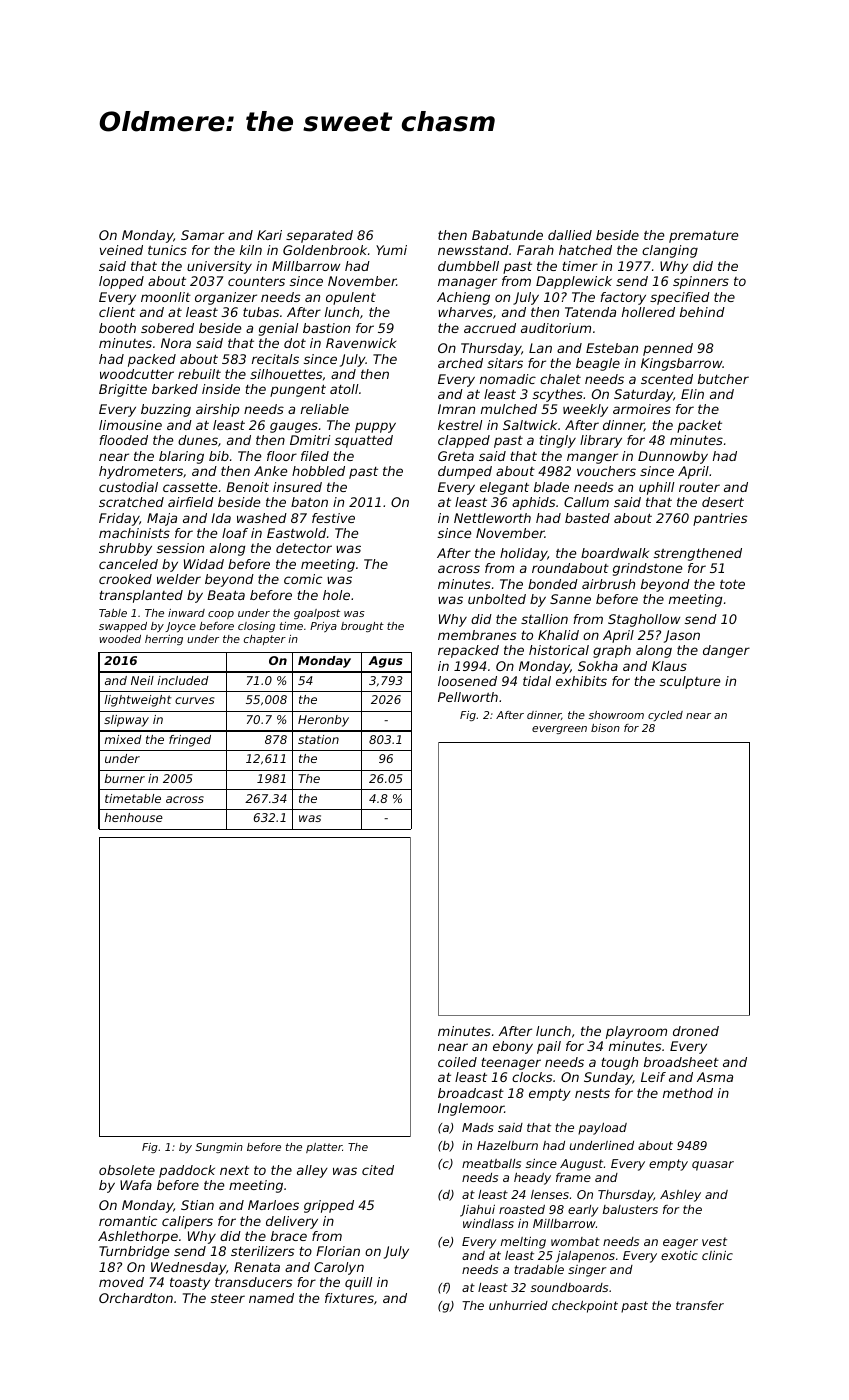 The width and height of the document is (849, 1400). Describe the element at coordinates (319, 236) in the document. I see `separated` at that location.
